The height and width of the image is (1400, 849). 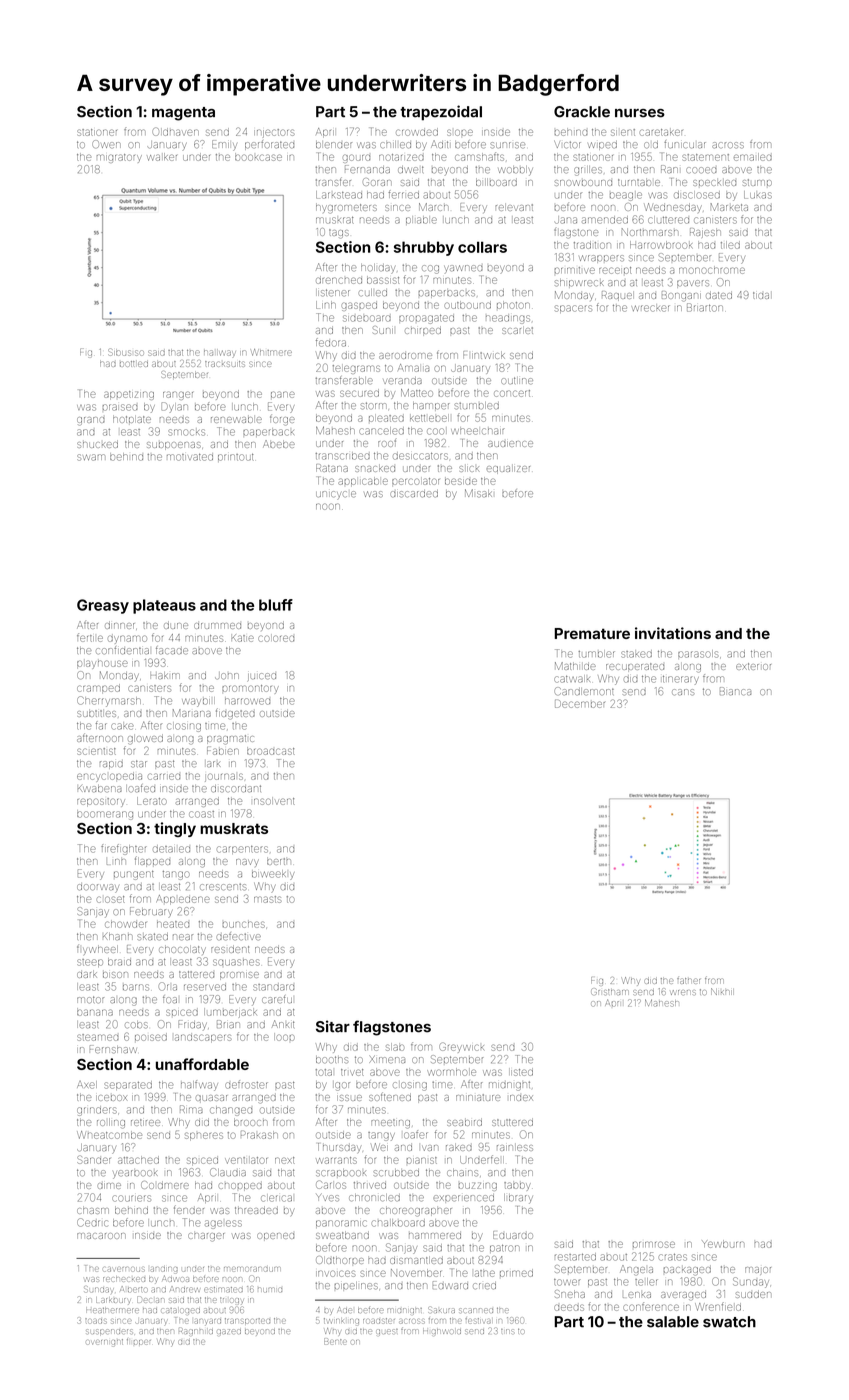 I want to click on berth, so click(x=279, y=861).
